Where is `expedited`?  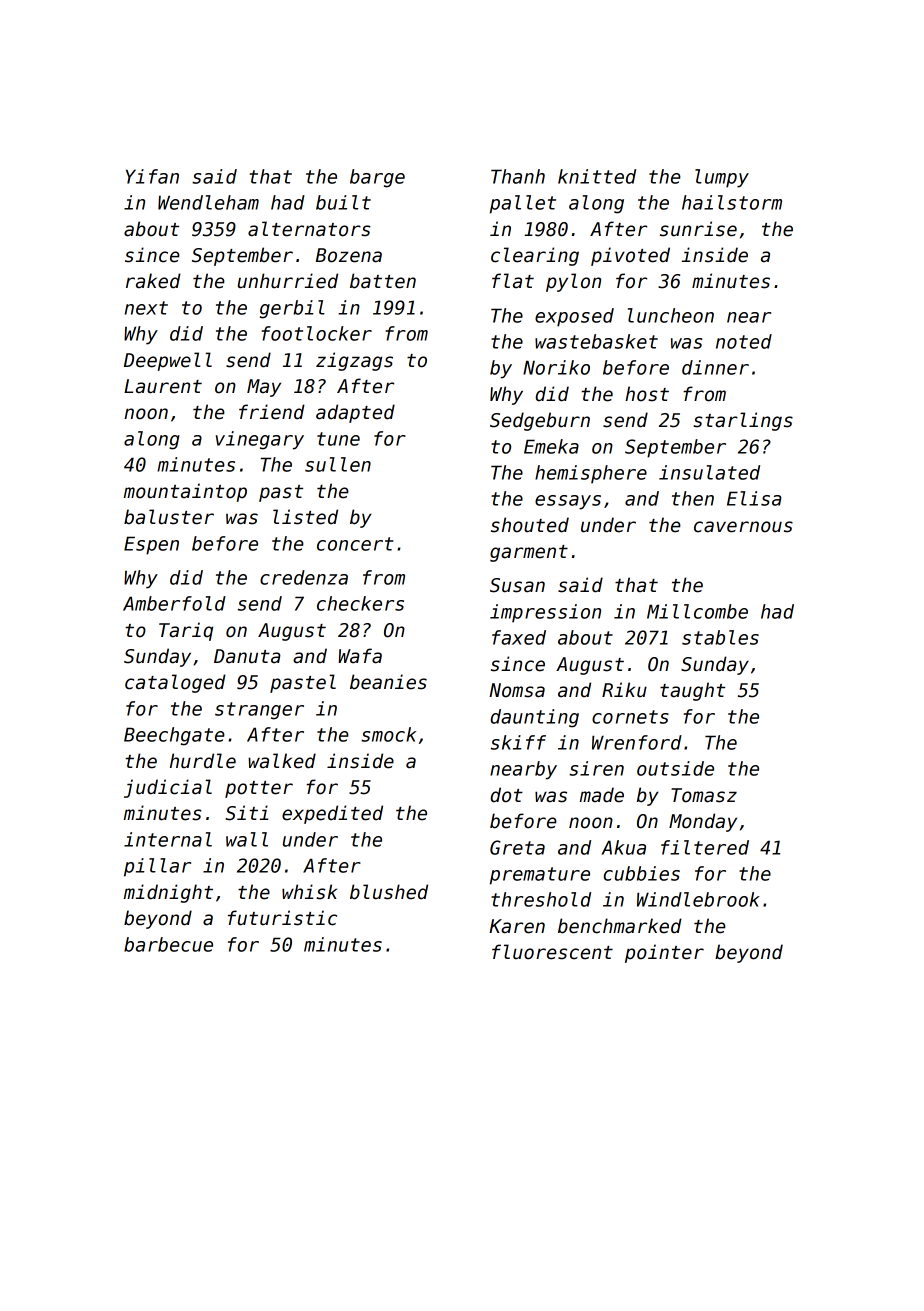 expedited is located at coordinates (332, 814).
